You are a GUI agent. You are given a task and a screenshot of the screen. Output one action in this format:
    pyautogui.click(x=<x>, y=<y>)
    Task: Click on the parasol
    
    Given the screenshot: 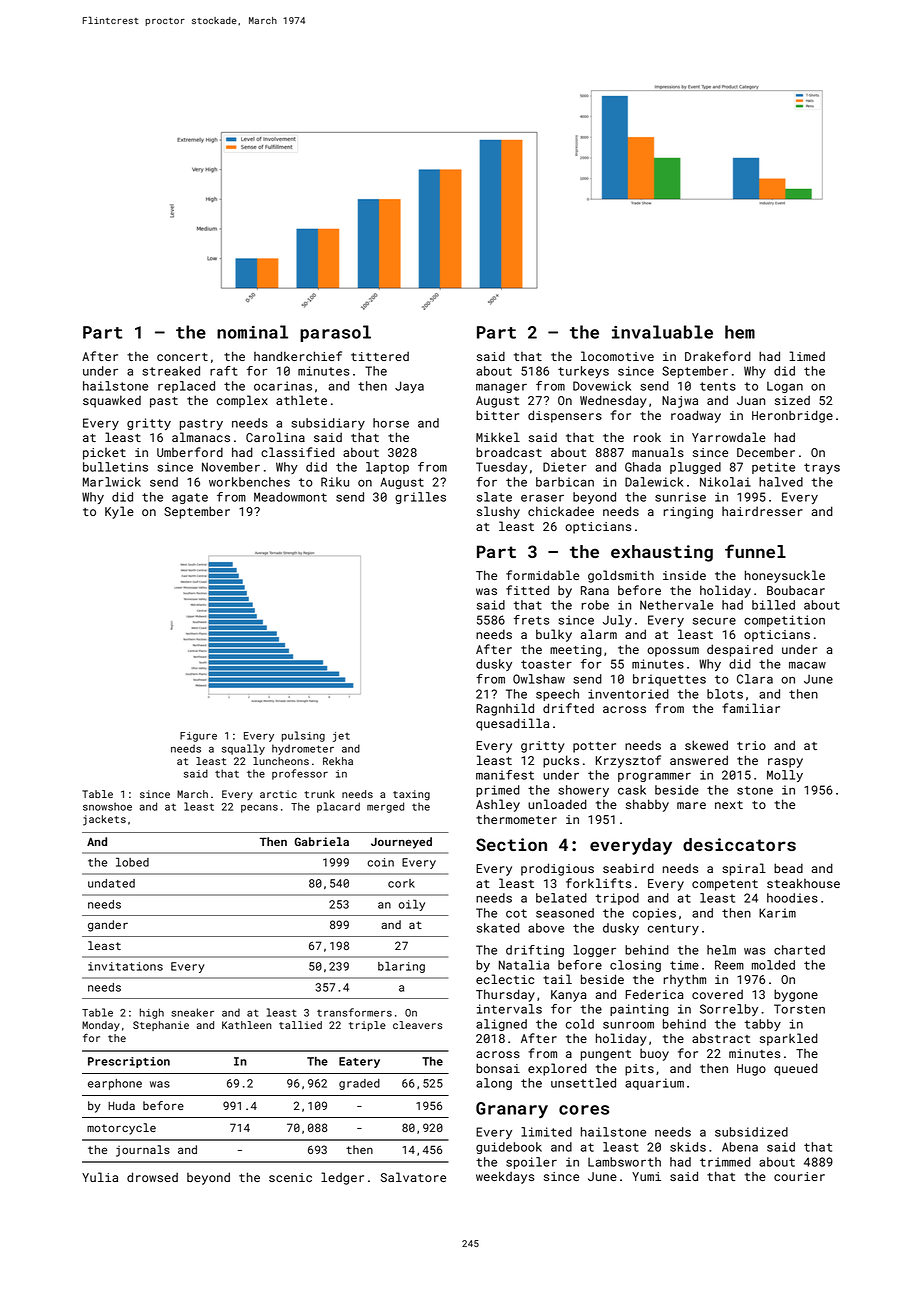 What is the action you would take?
    pyautogui.click(x=335, y=333)
